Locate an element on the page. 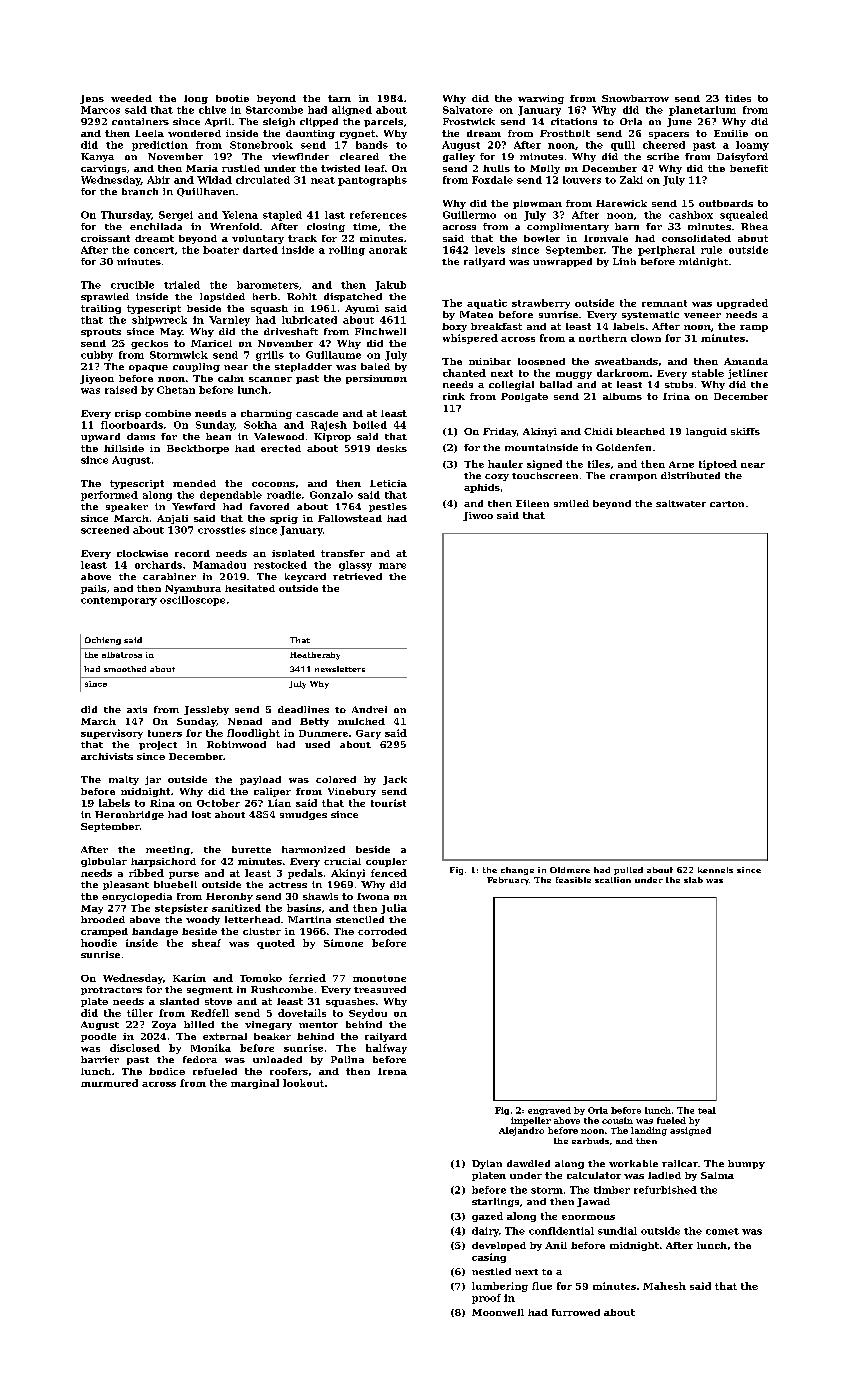 This document has width=849, height=1400. Martina is located at coordinates (309, 919).
